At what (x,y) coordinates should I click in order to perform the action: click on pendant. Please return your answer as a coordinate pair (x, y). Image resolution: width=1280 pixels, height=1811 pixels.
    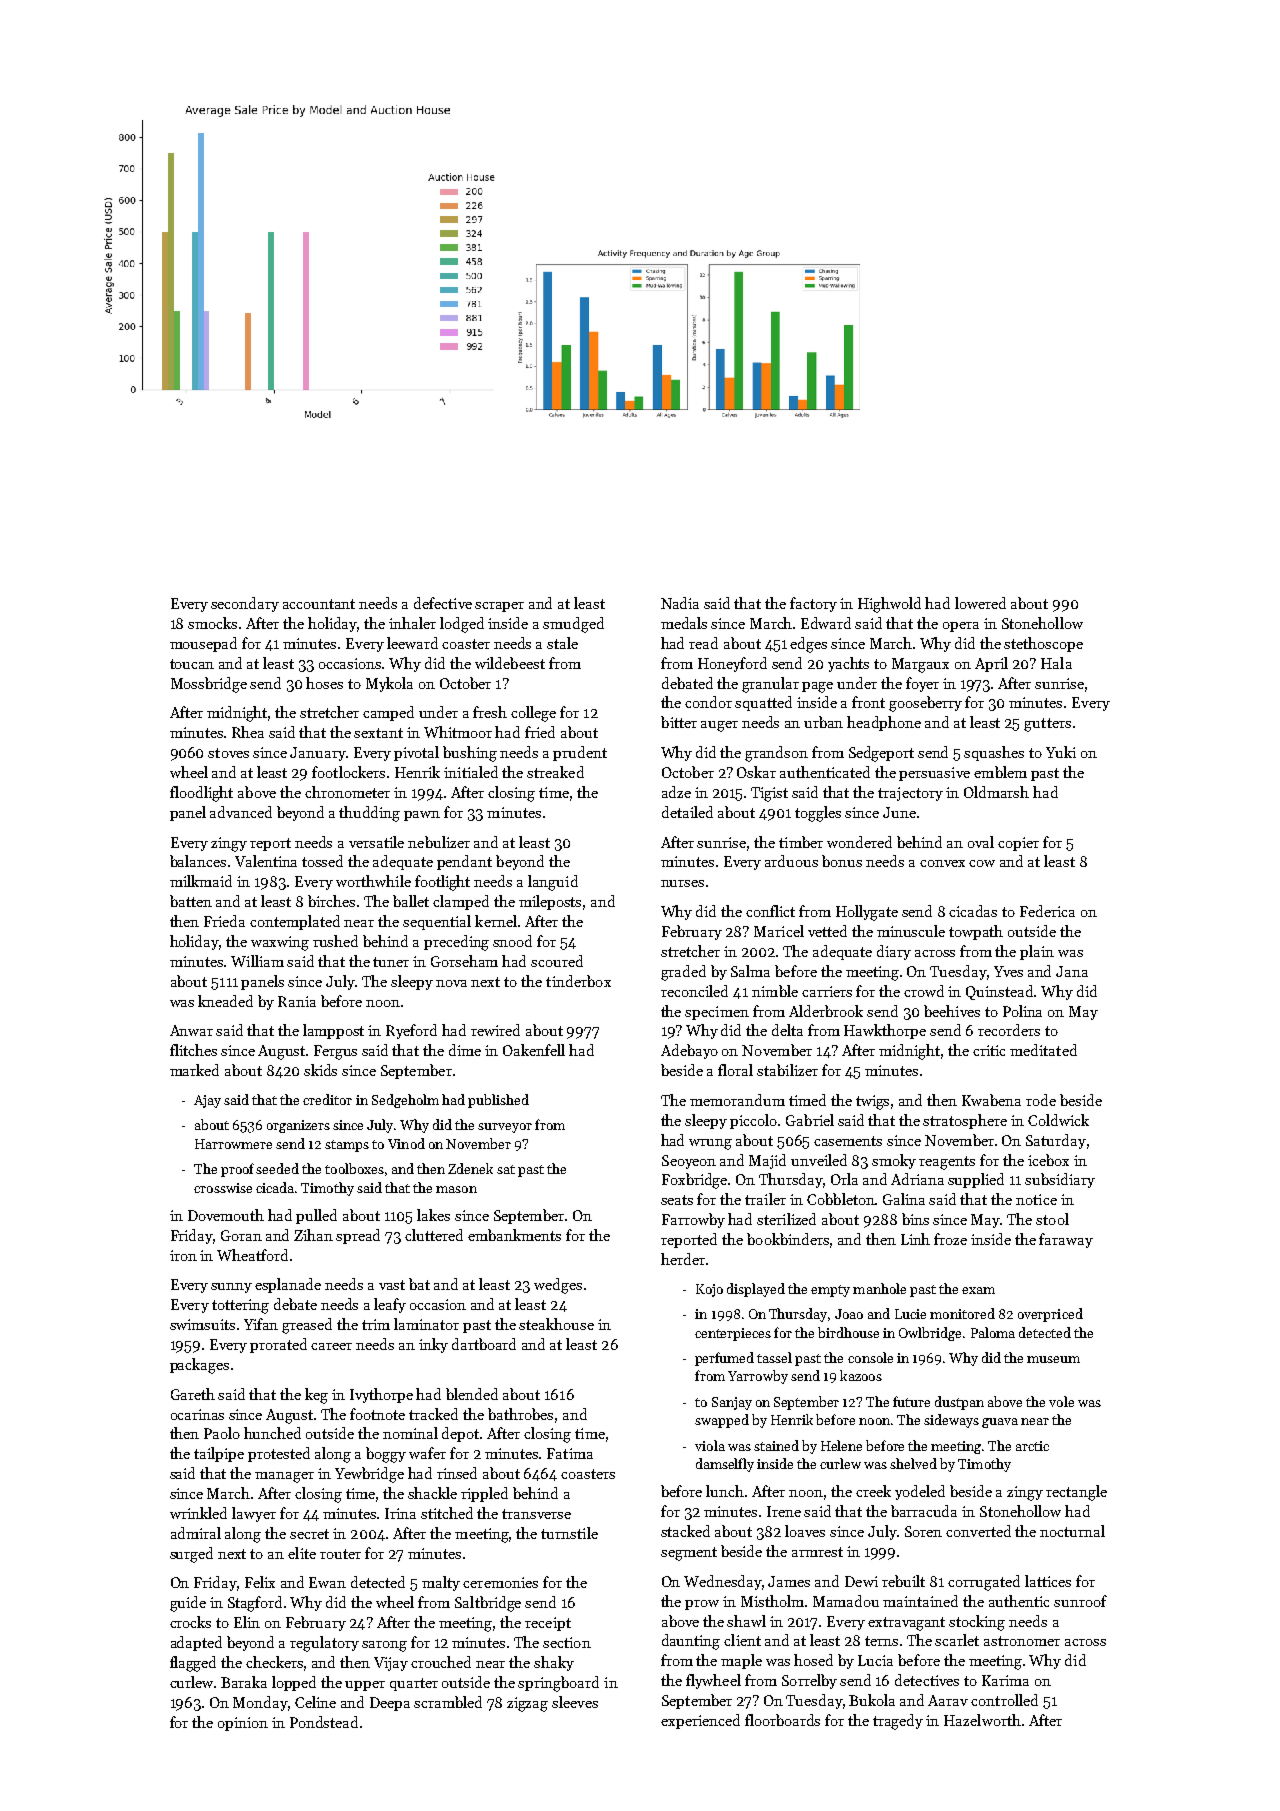
    Looking at the image, I should click on (464, 862).
